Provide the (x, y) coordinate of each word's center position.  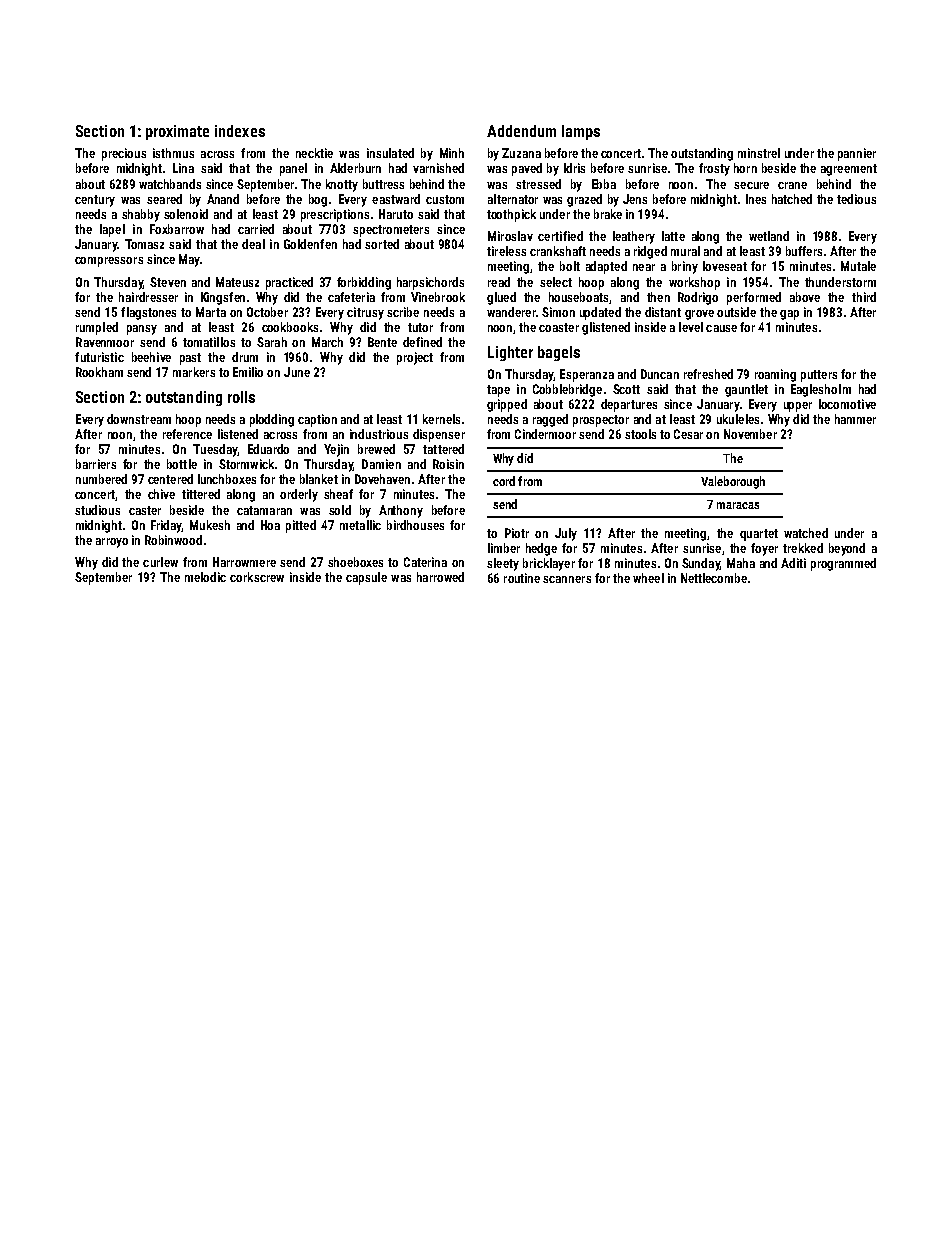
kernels (441, 419)
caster (145, 510)
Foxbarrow (177, 229)
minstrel (759, 153)
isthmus (173, 153)
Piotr (517, 533)
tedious (856, 199)
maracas (738, 505)
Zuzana (521, 153)
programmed (843, 564)
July (566, 534)
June (297, 372)
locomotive (847, 404)
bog (318, 200)
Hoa (270, 525)
